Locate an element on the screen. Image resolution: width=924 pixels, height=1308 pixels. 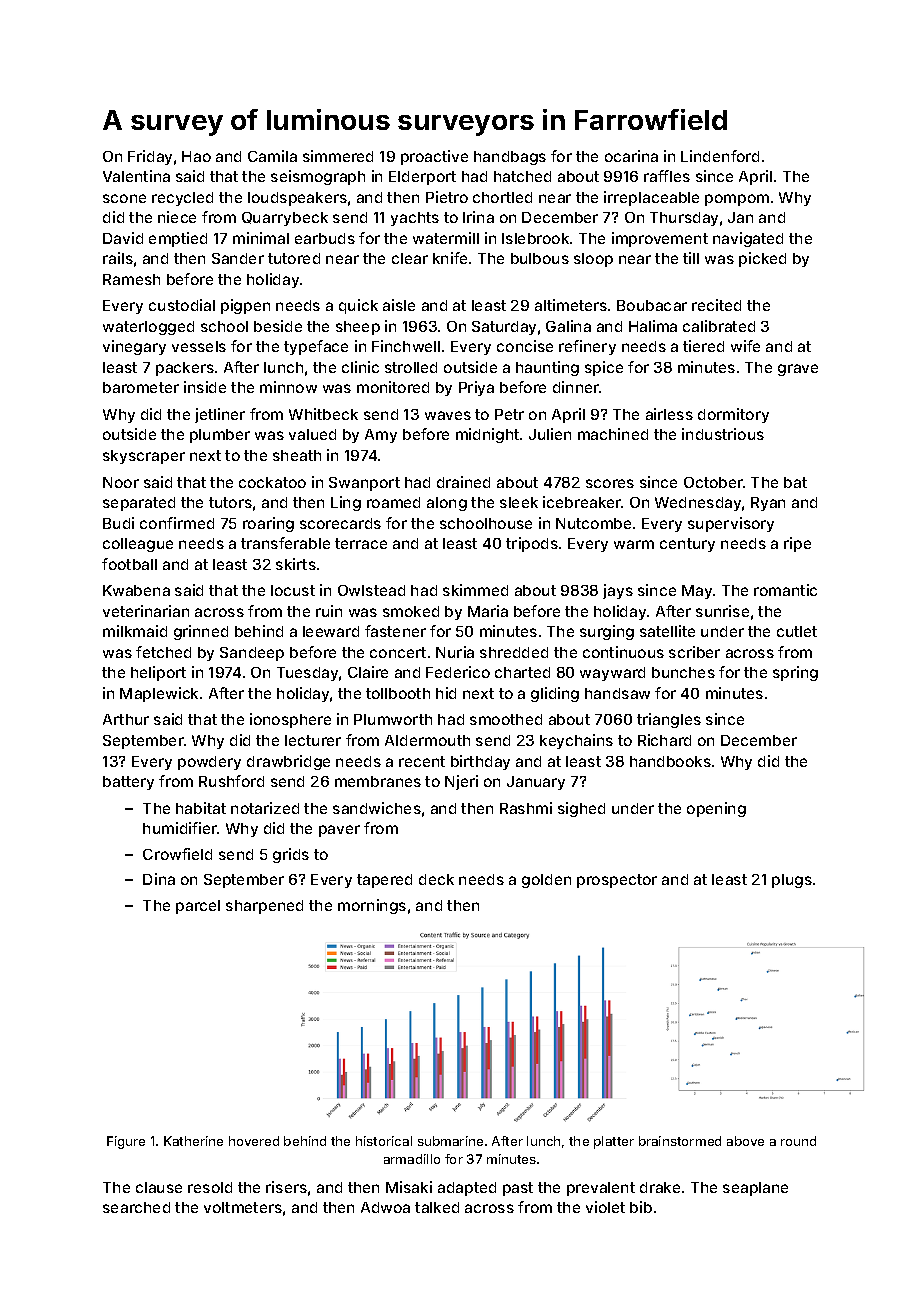
sloop is located at coordinates (593, 260).
